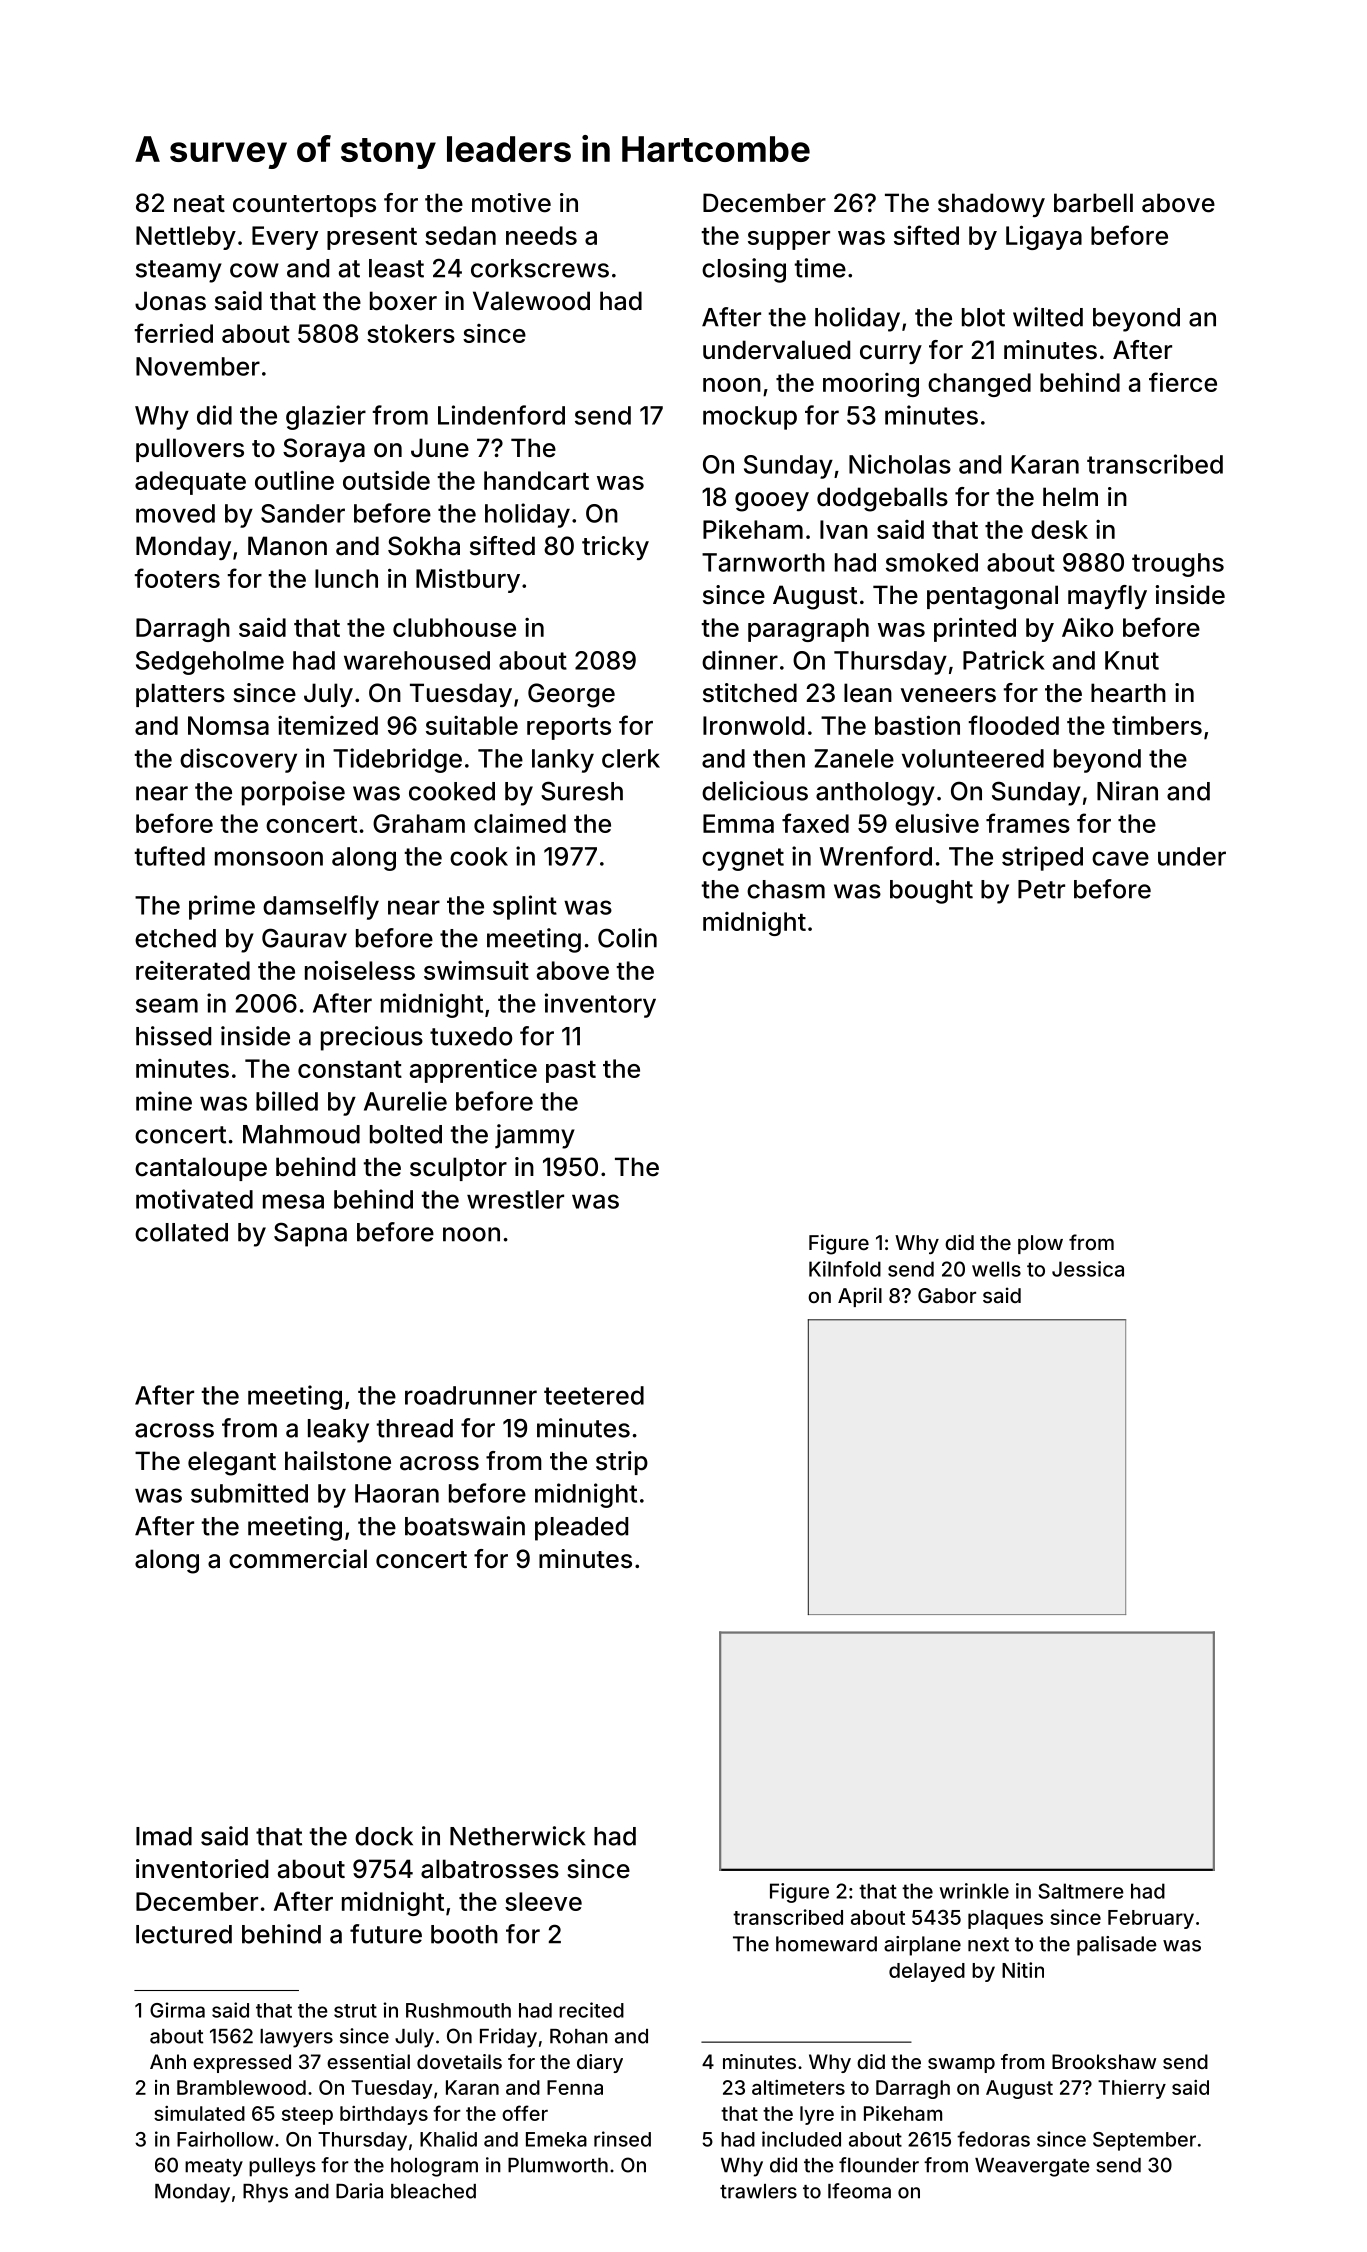  I want to click on homeward, so click(826, 1944).
